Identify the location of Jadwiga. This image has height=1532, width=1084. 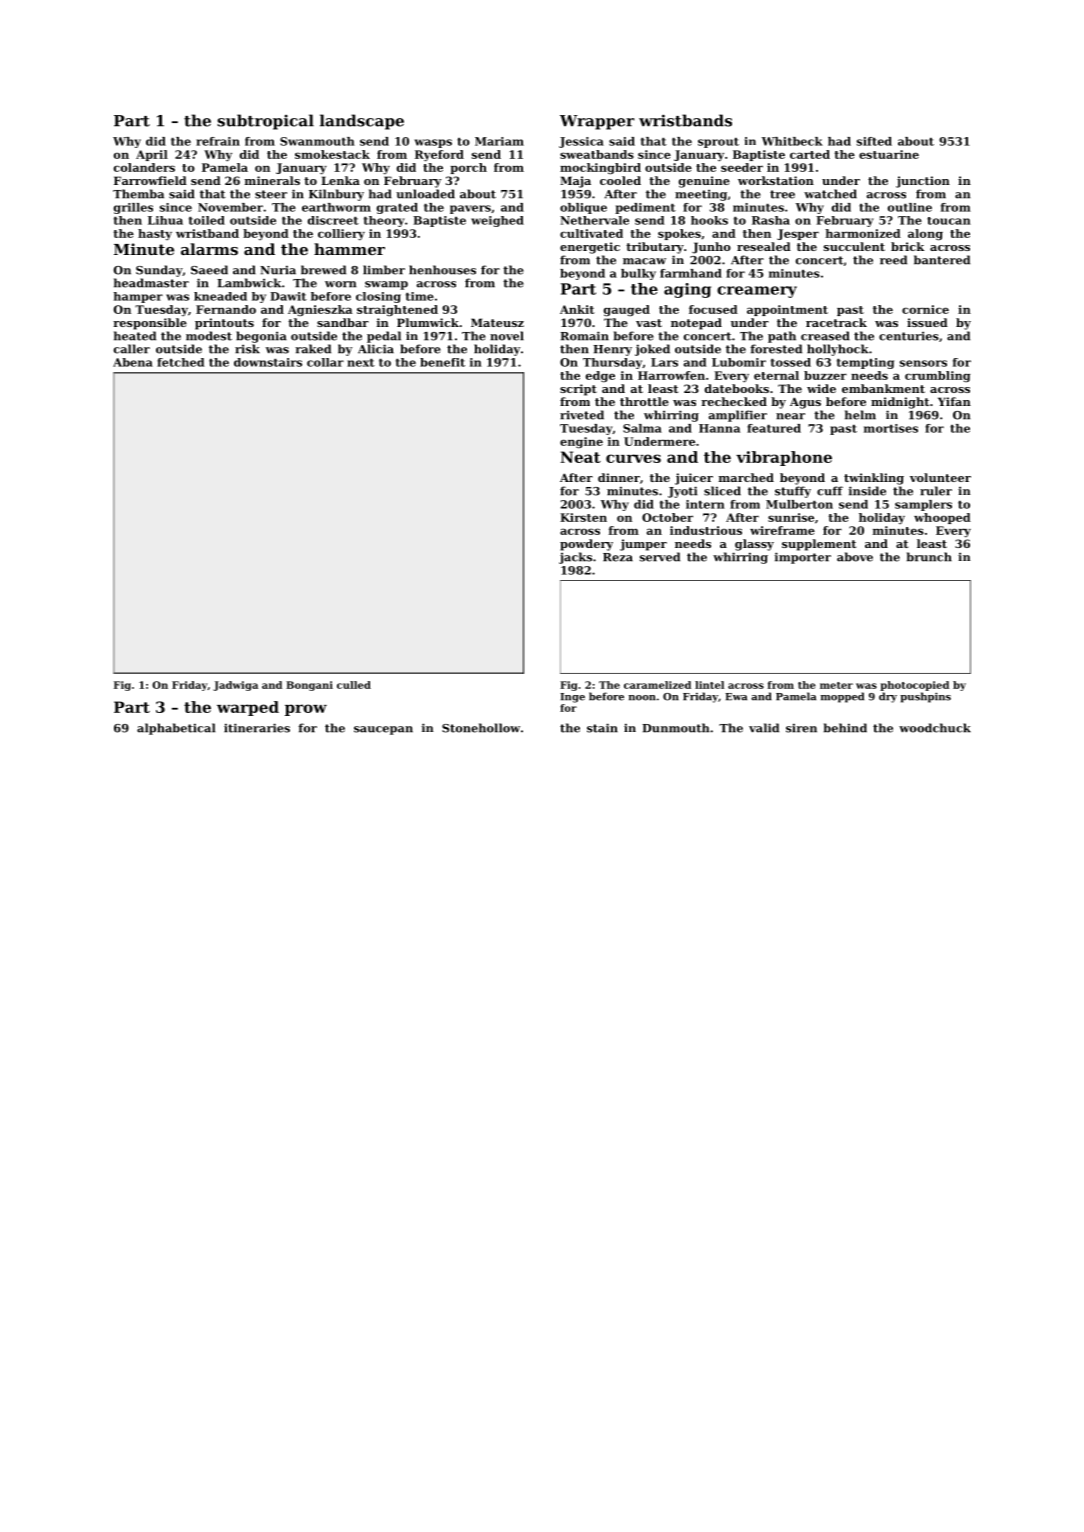
(235, 686).
